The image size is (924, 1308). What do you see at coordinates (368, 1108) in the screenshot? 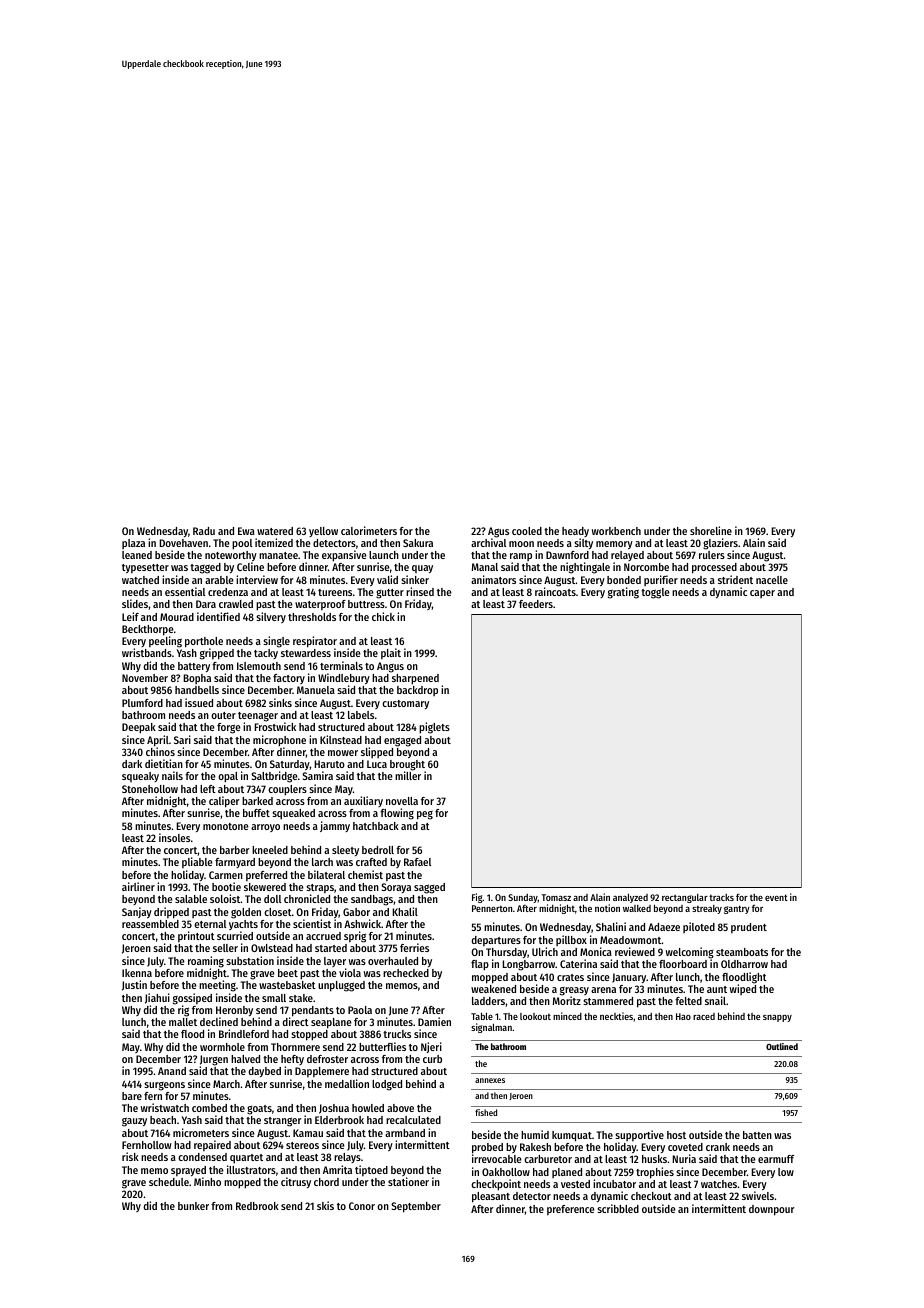
I see `howled` at bounding box center [368, 1108].
